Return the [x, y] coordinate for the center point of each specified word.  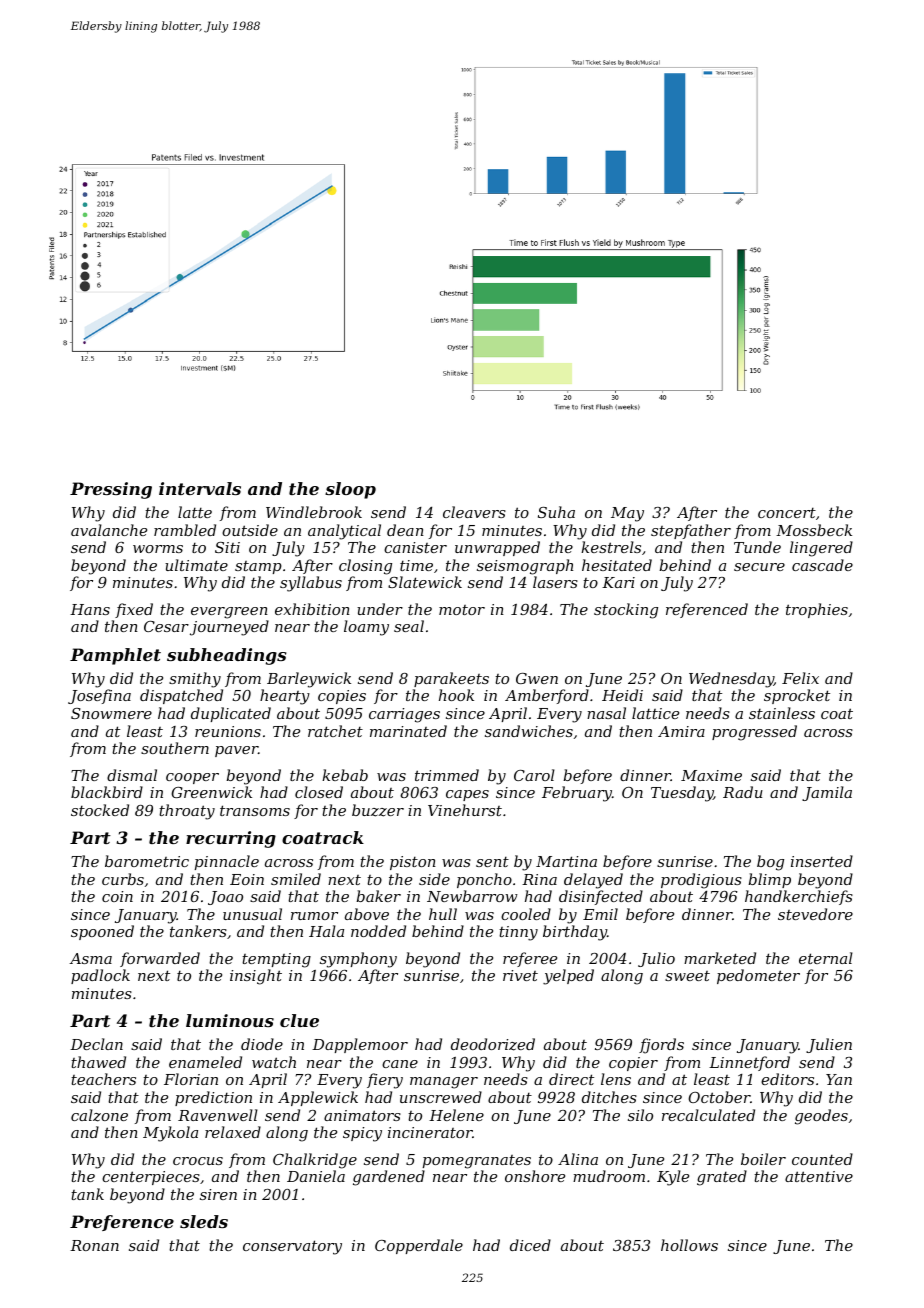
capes [467, 795]
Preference [122, 1223]
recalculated [708, 1115]
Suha [556, 512]
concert [787, 512]
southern [175, 748]
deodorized [493, 1044]
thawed [98, 1062]
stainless [782, 713]
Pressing [111, 490]
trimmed [447, 775]
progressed [754, 733]
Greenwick [211, 792]
